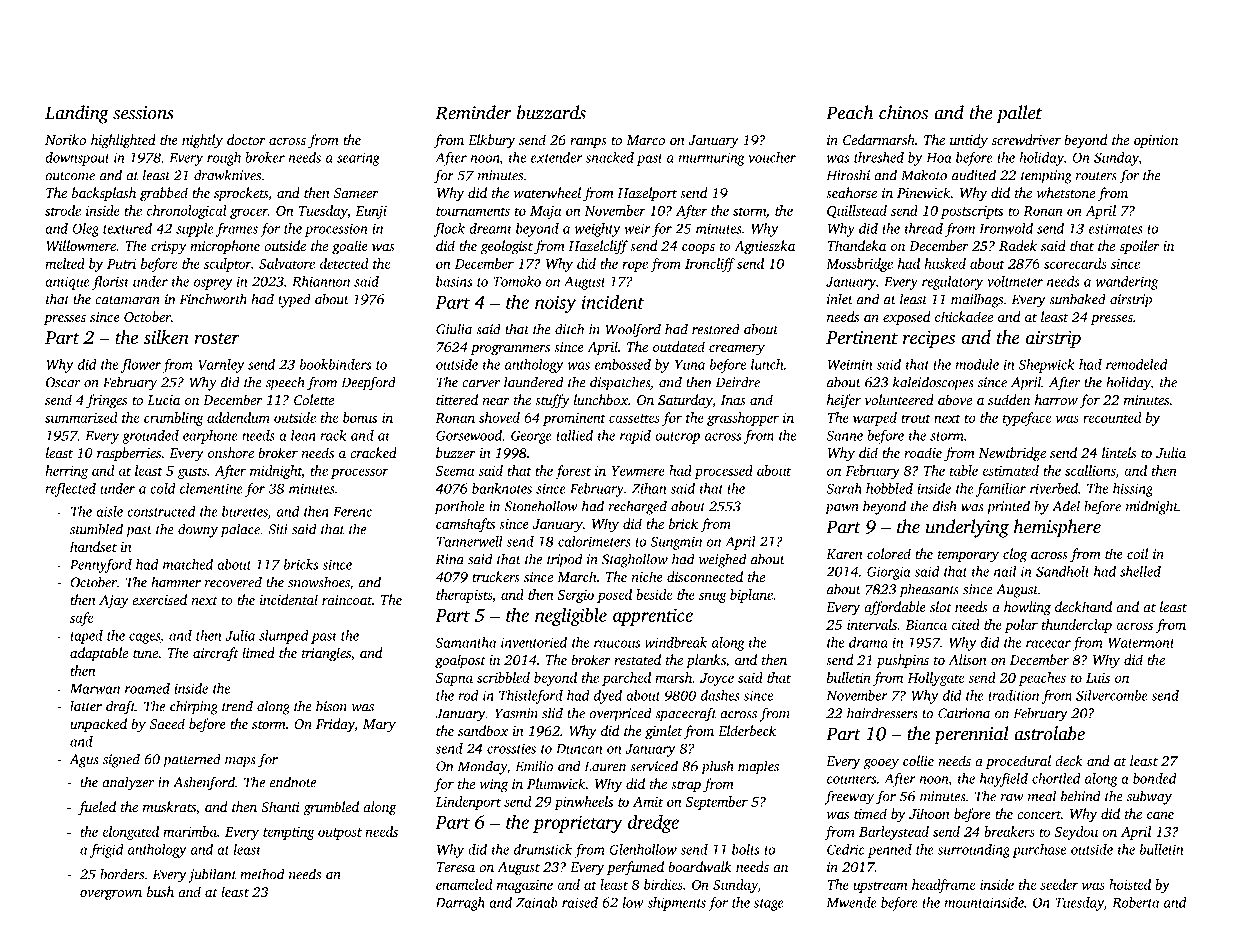  I want to click on module, so click(977, 364).
